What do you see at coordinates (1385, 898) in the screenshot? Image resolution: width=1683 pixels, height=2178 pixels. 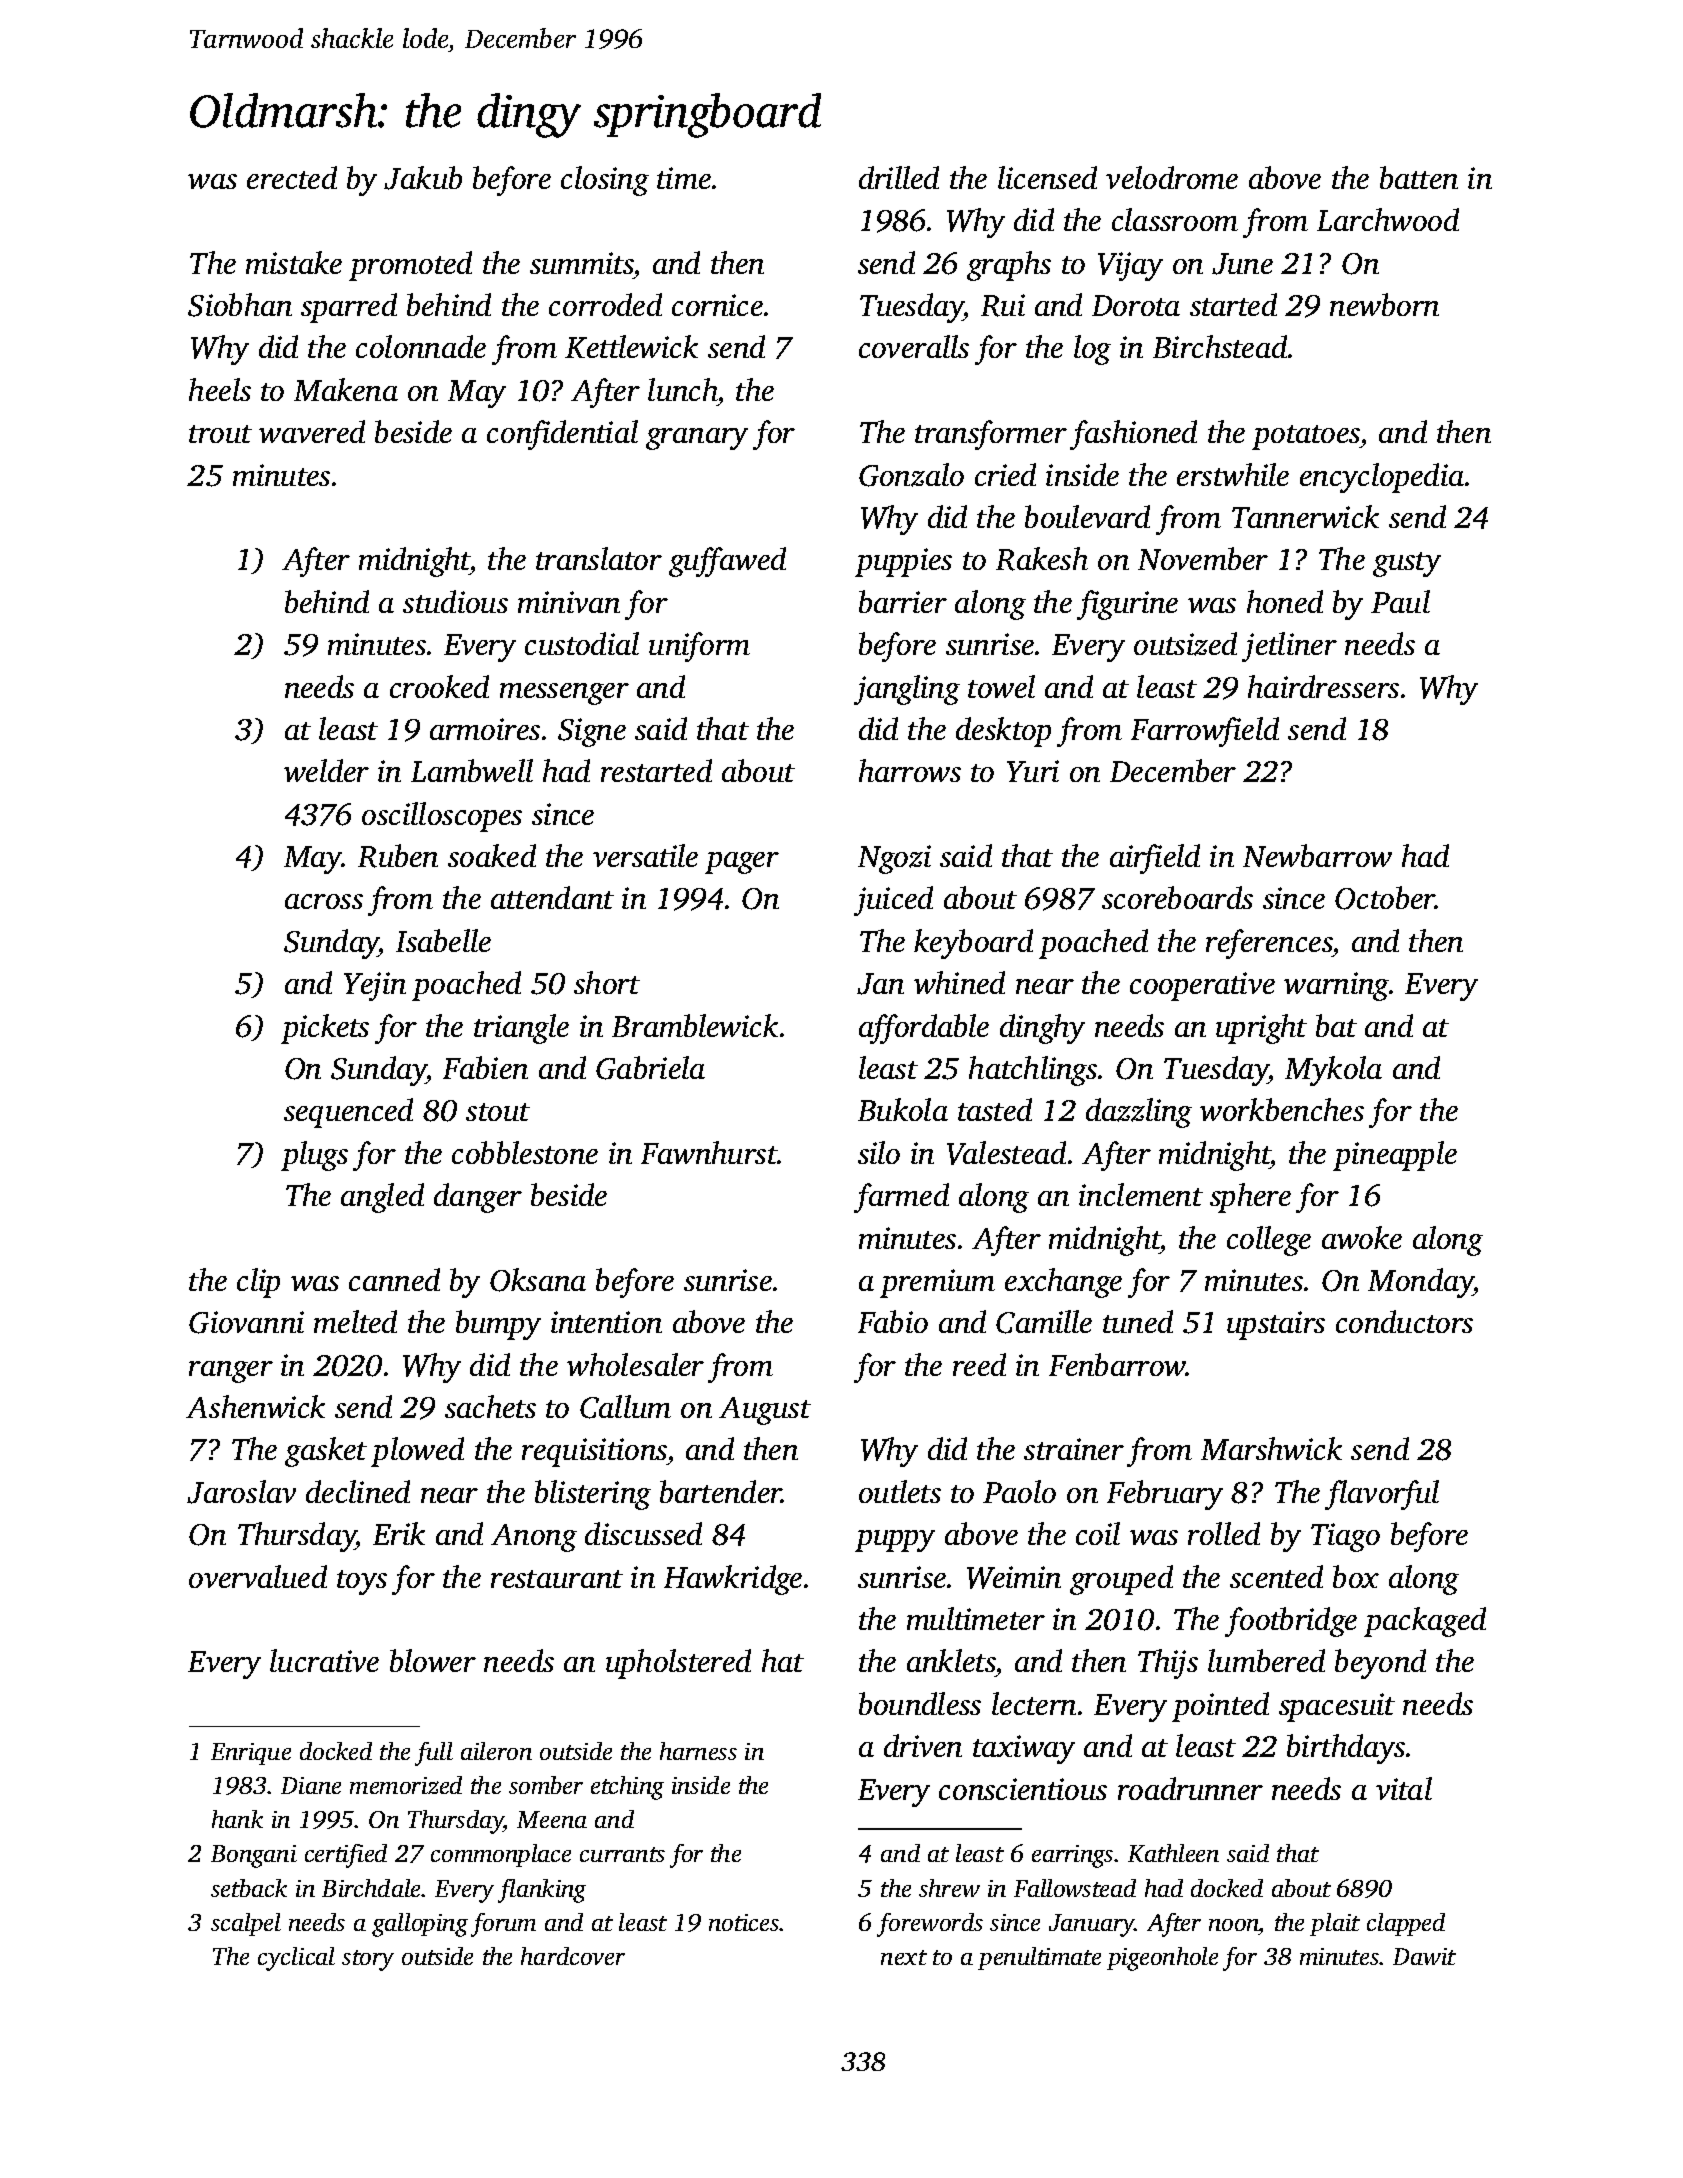 I see `October` at bounding box center [1385, 898].
